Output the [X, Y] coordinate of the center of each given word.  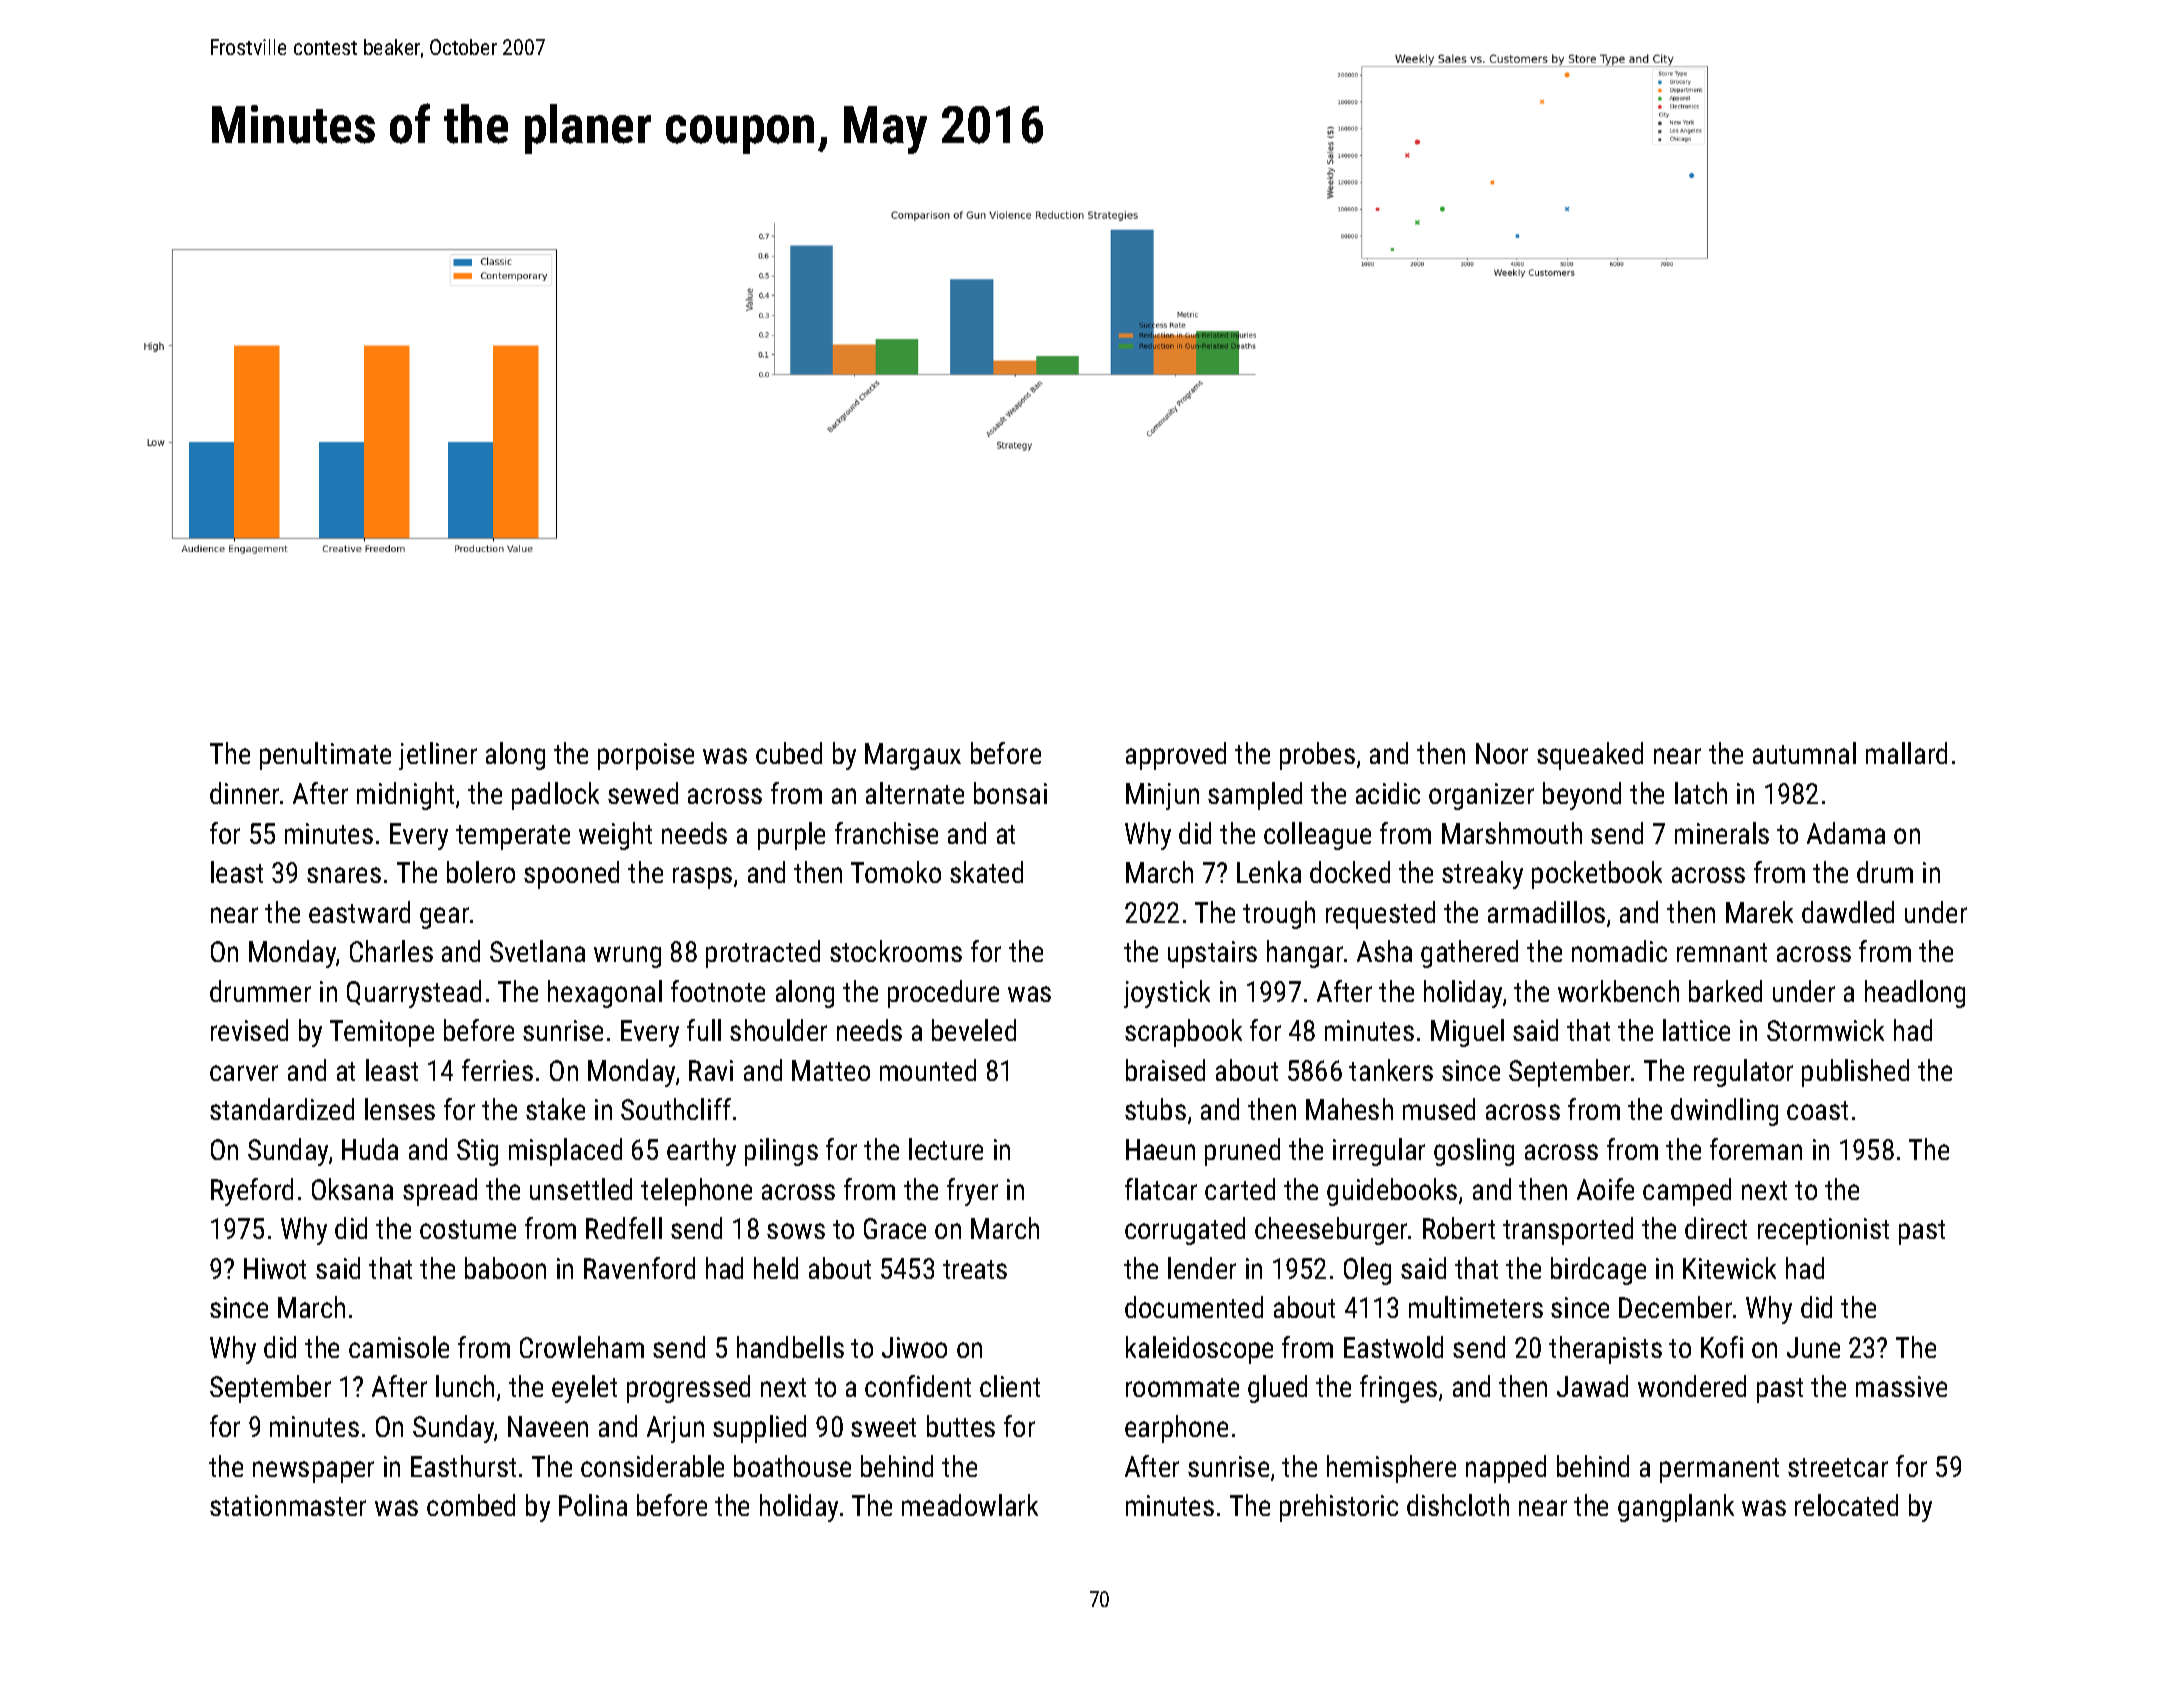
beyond [1582, 796]
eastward [359, 912]
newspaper [313, 1472]
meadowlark [970, 1505]
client [1010, 1386]
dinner [244, 793]
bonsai [1010, 793]
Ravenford [639, 1268]
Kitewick [1729, 1268]
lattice [1696, 1030]
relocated [1846, 1505]
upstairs [1212, 954]
